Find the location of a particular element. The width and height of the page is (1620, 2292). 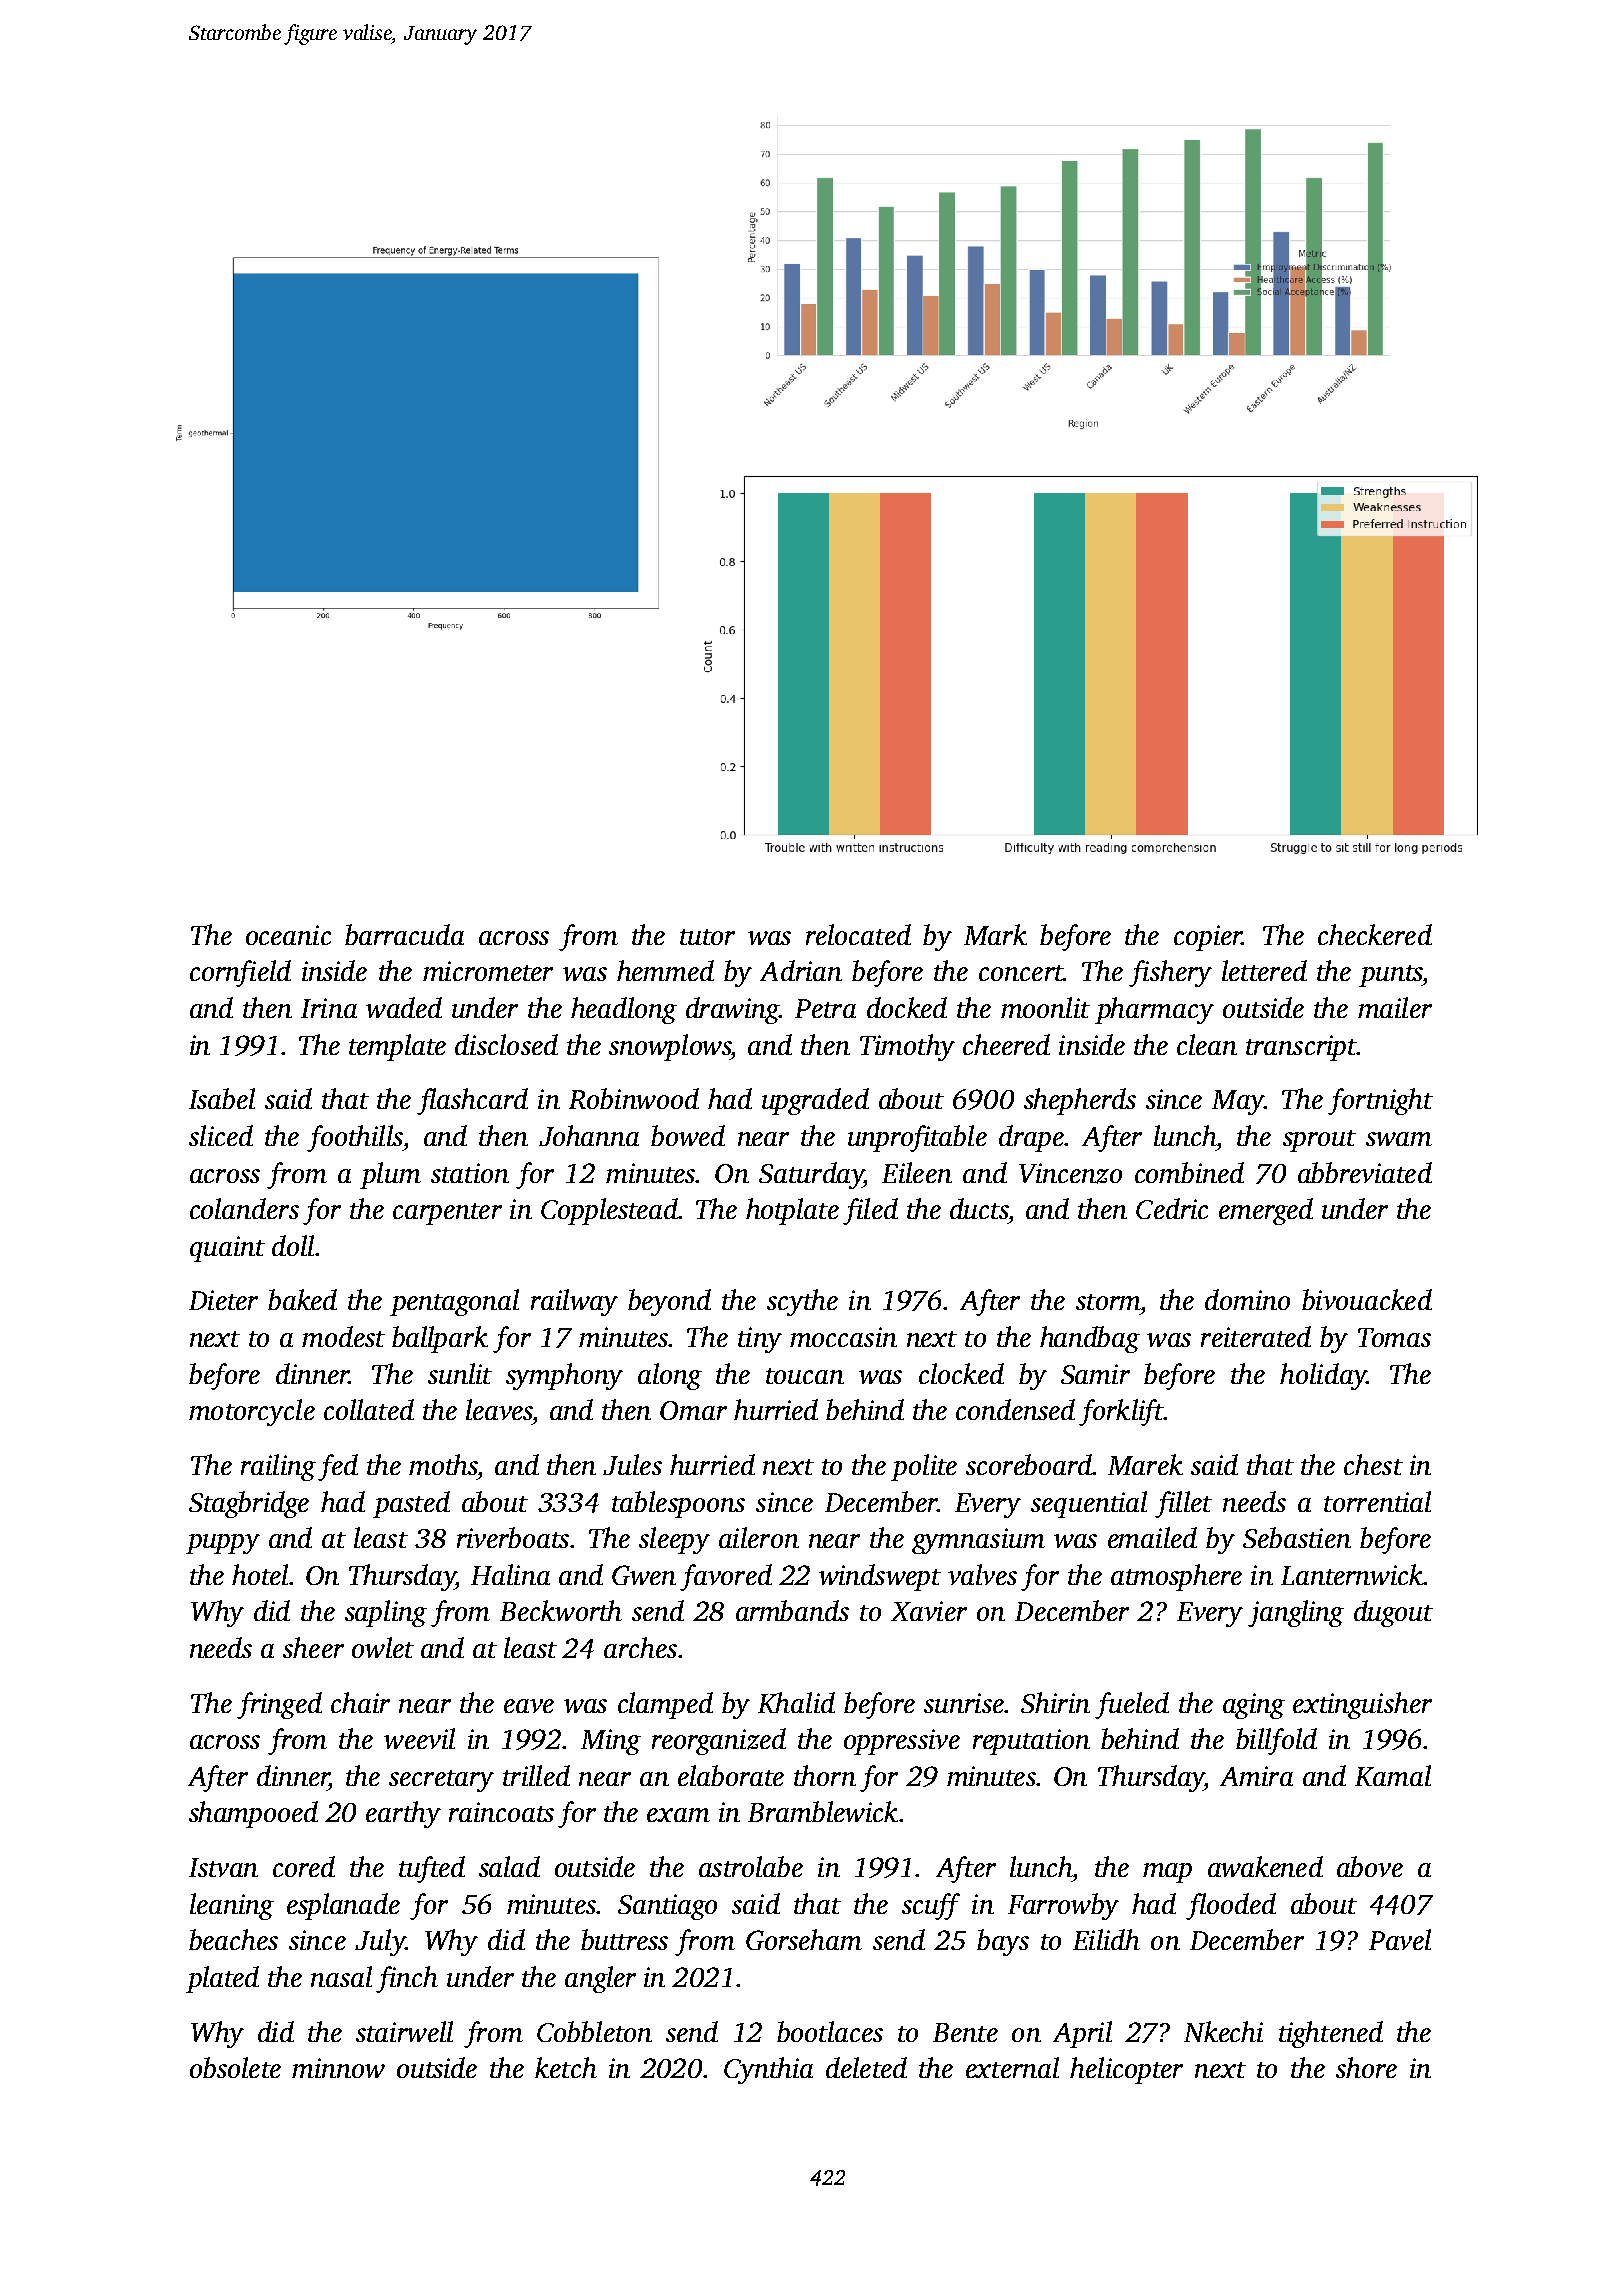

handbag is located at coordinates (1090, 1339).
